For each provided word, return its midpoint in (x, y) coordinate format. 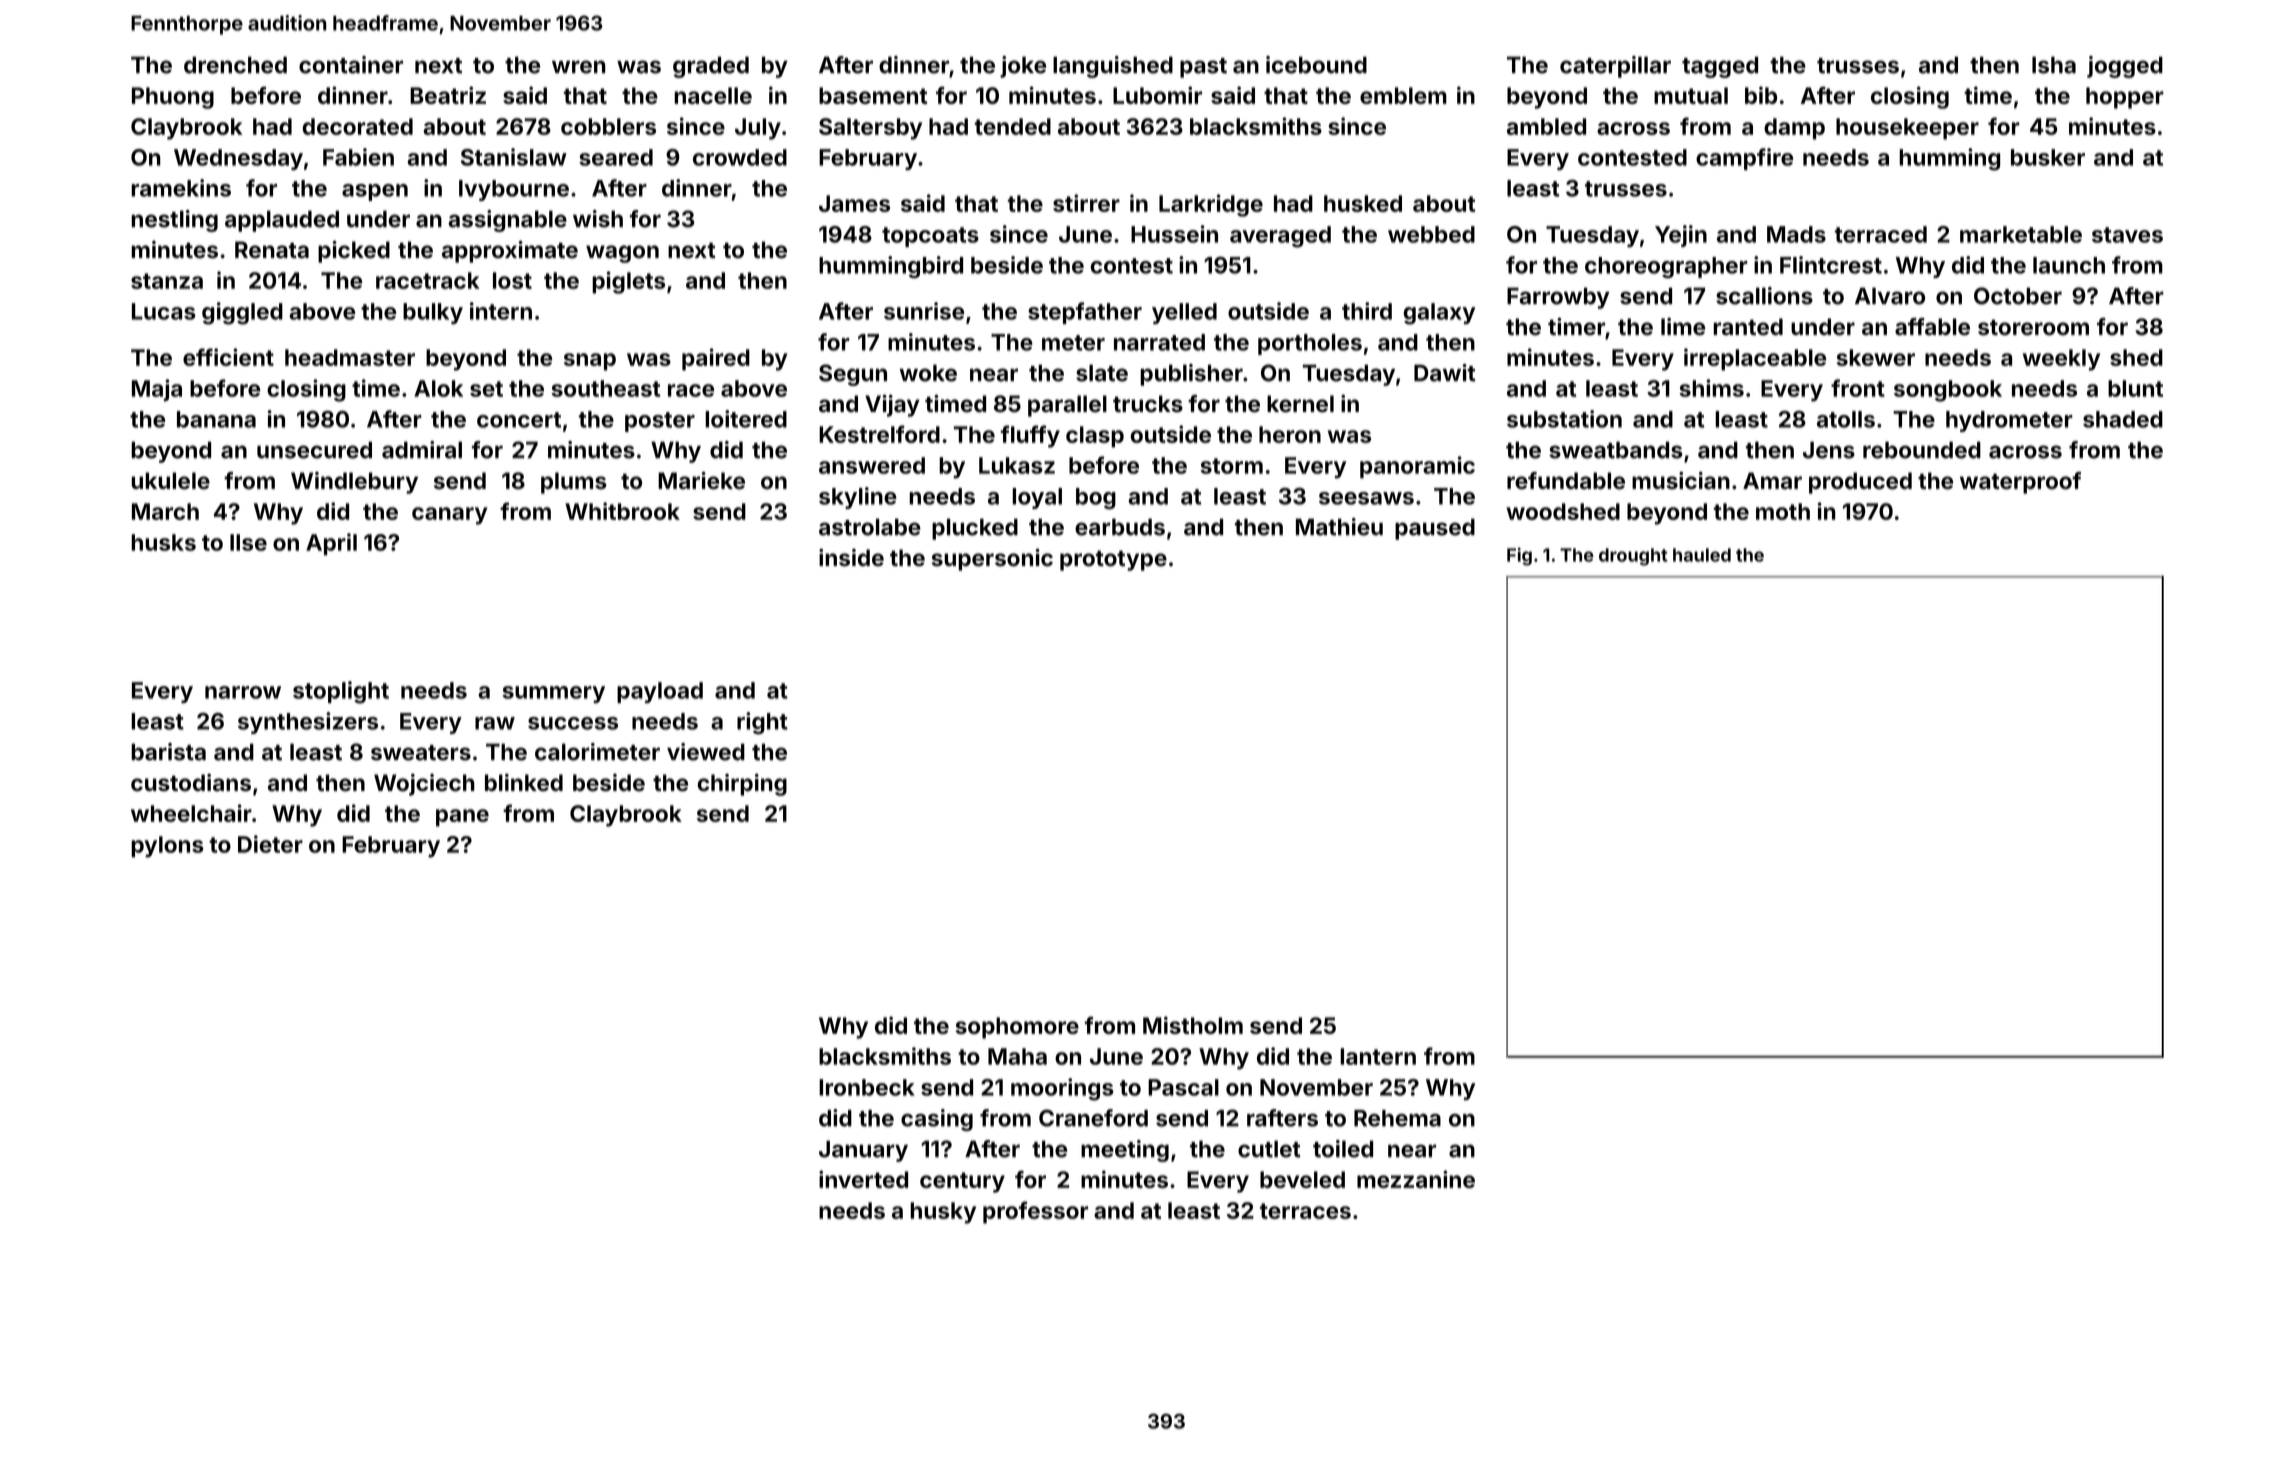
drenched (235, 65)
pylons (167, 847)
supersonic (992, 559)
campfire (1744, 159)
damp (1794, 129)
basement (873, 95)
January (863, 1151)
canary (450, 516)
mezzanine (1416, 1179)
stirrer (1086, 203)
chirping (742, 784)
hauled (1702, 555)
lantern (1378, 1056)
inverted (863, 1179)
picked (354, 251)
